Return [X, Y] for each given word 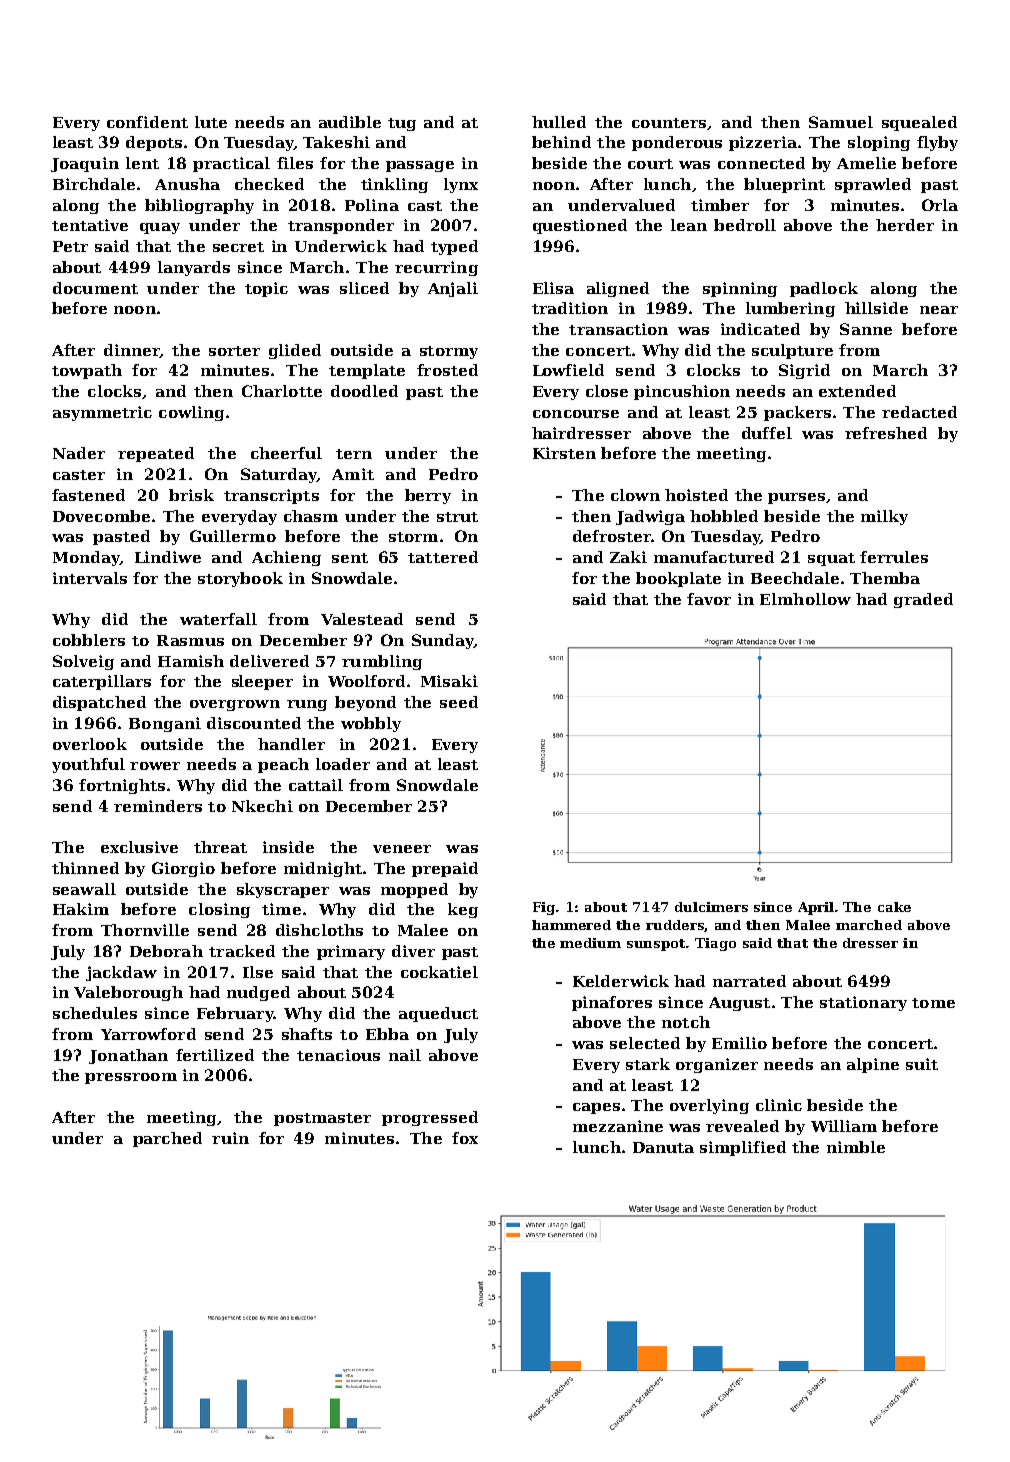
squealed [919, 123]
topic [266, 289]
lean [689, 225]
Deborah [166, 951]
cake [894, 907]
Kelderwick [621, 981]
